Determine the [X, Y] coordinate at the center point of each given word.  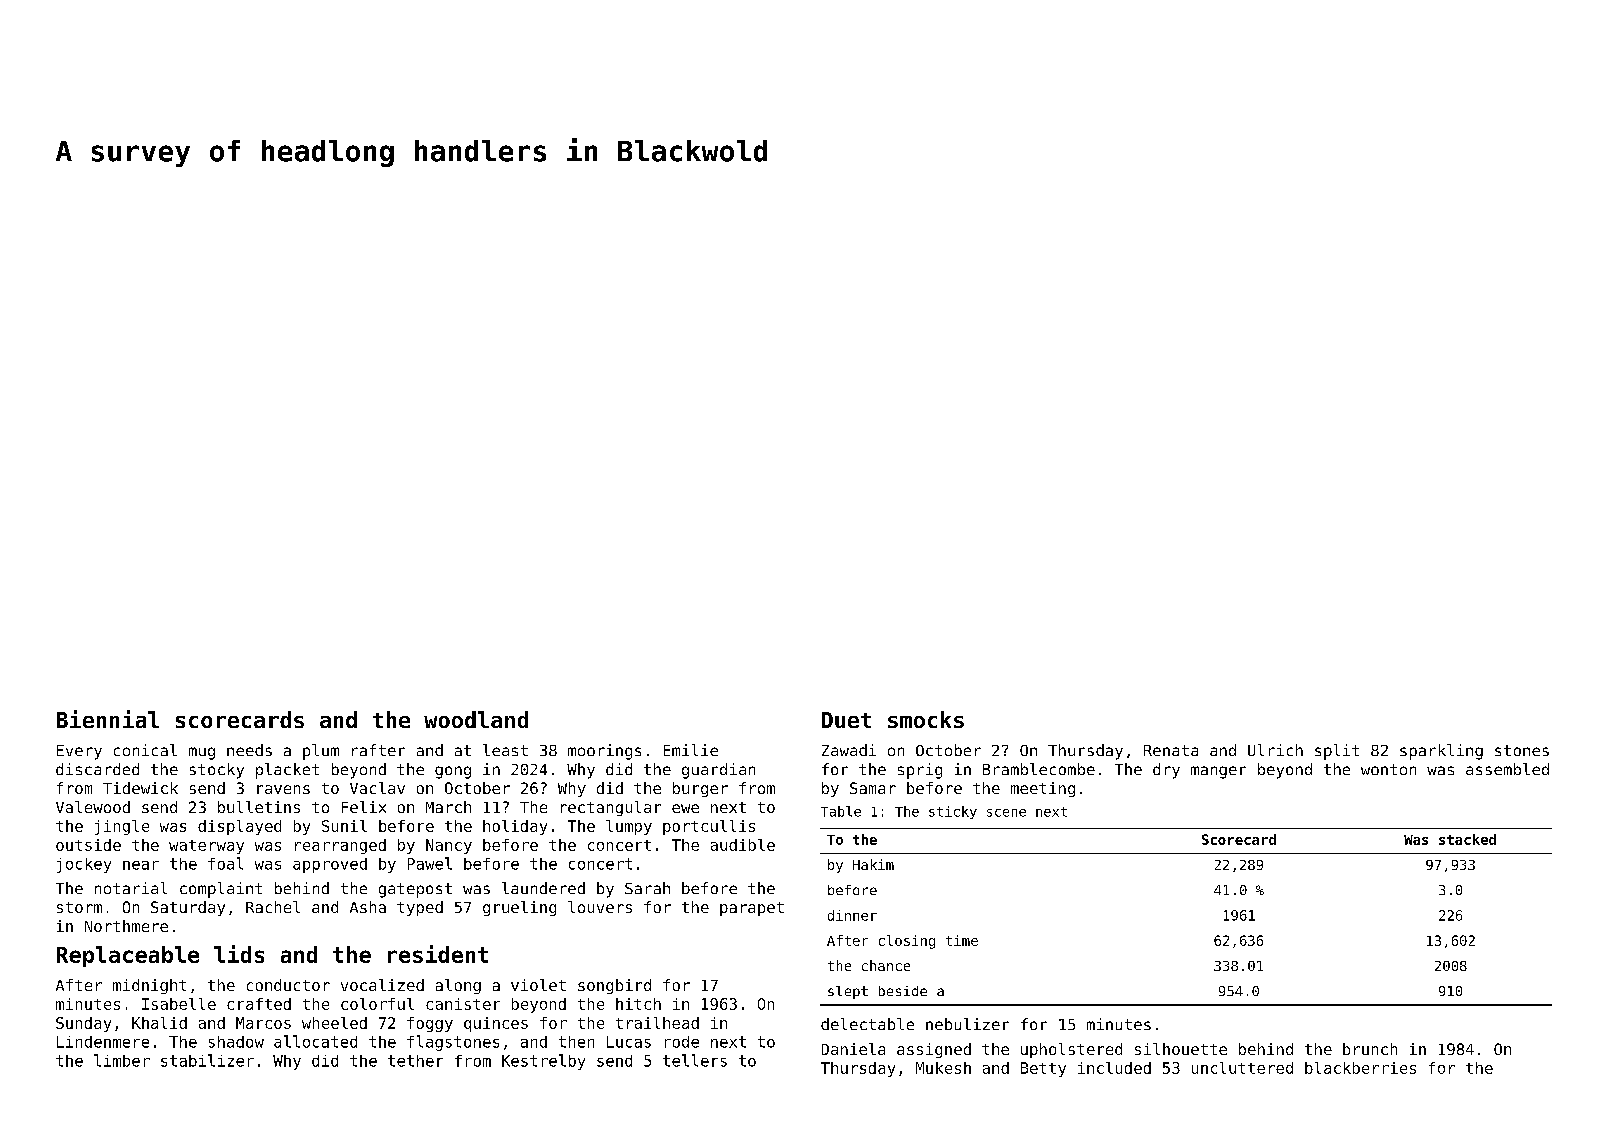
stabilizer [207, 1060]
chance [886, 965]
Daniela [853, 1049]
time [962, 940]
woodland [476, 719]
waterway [206, 847]
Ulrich [1275, 750]
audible [743, 845]
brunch [1370, 1049]
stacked [1467, 839]
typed [420, 908]
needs [249, 750]
